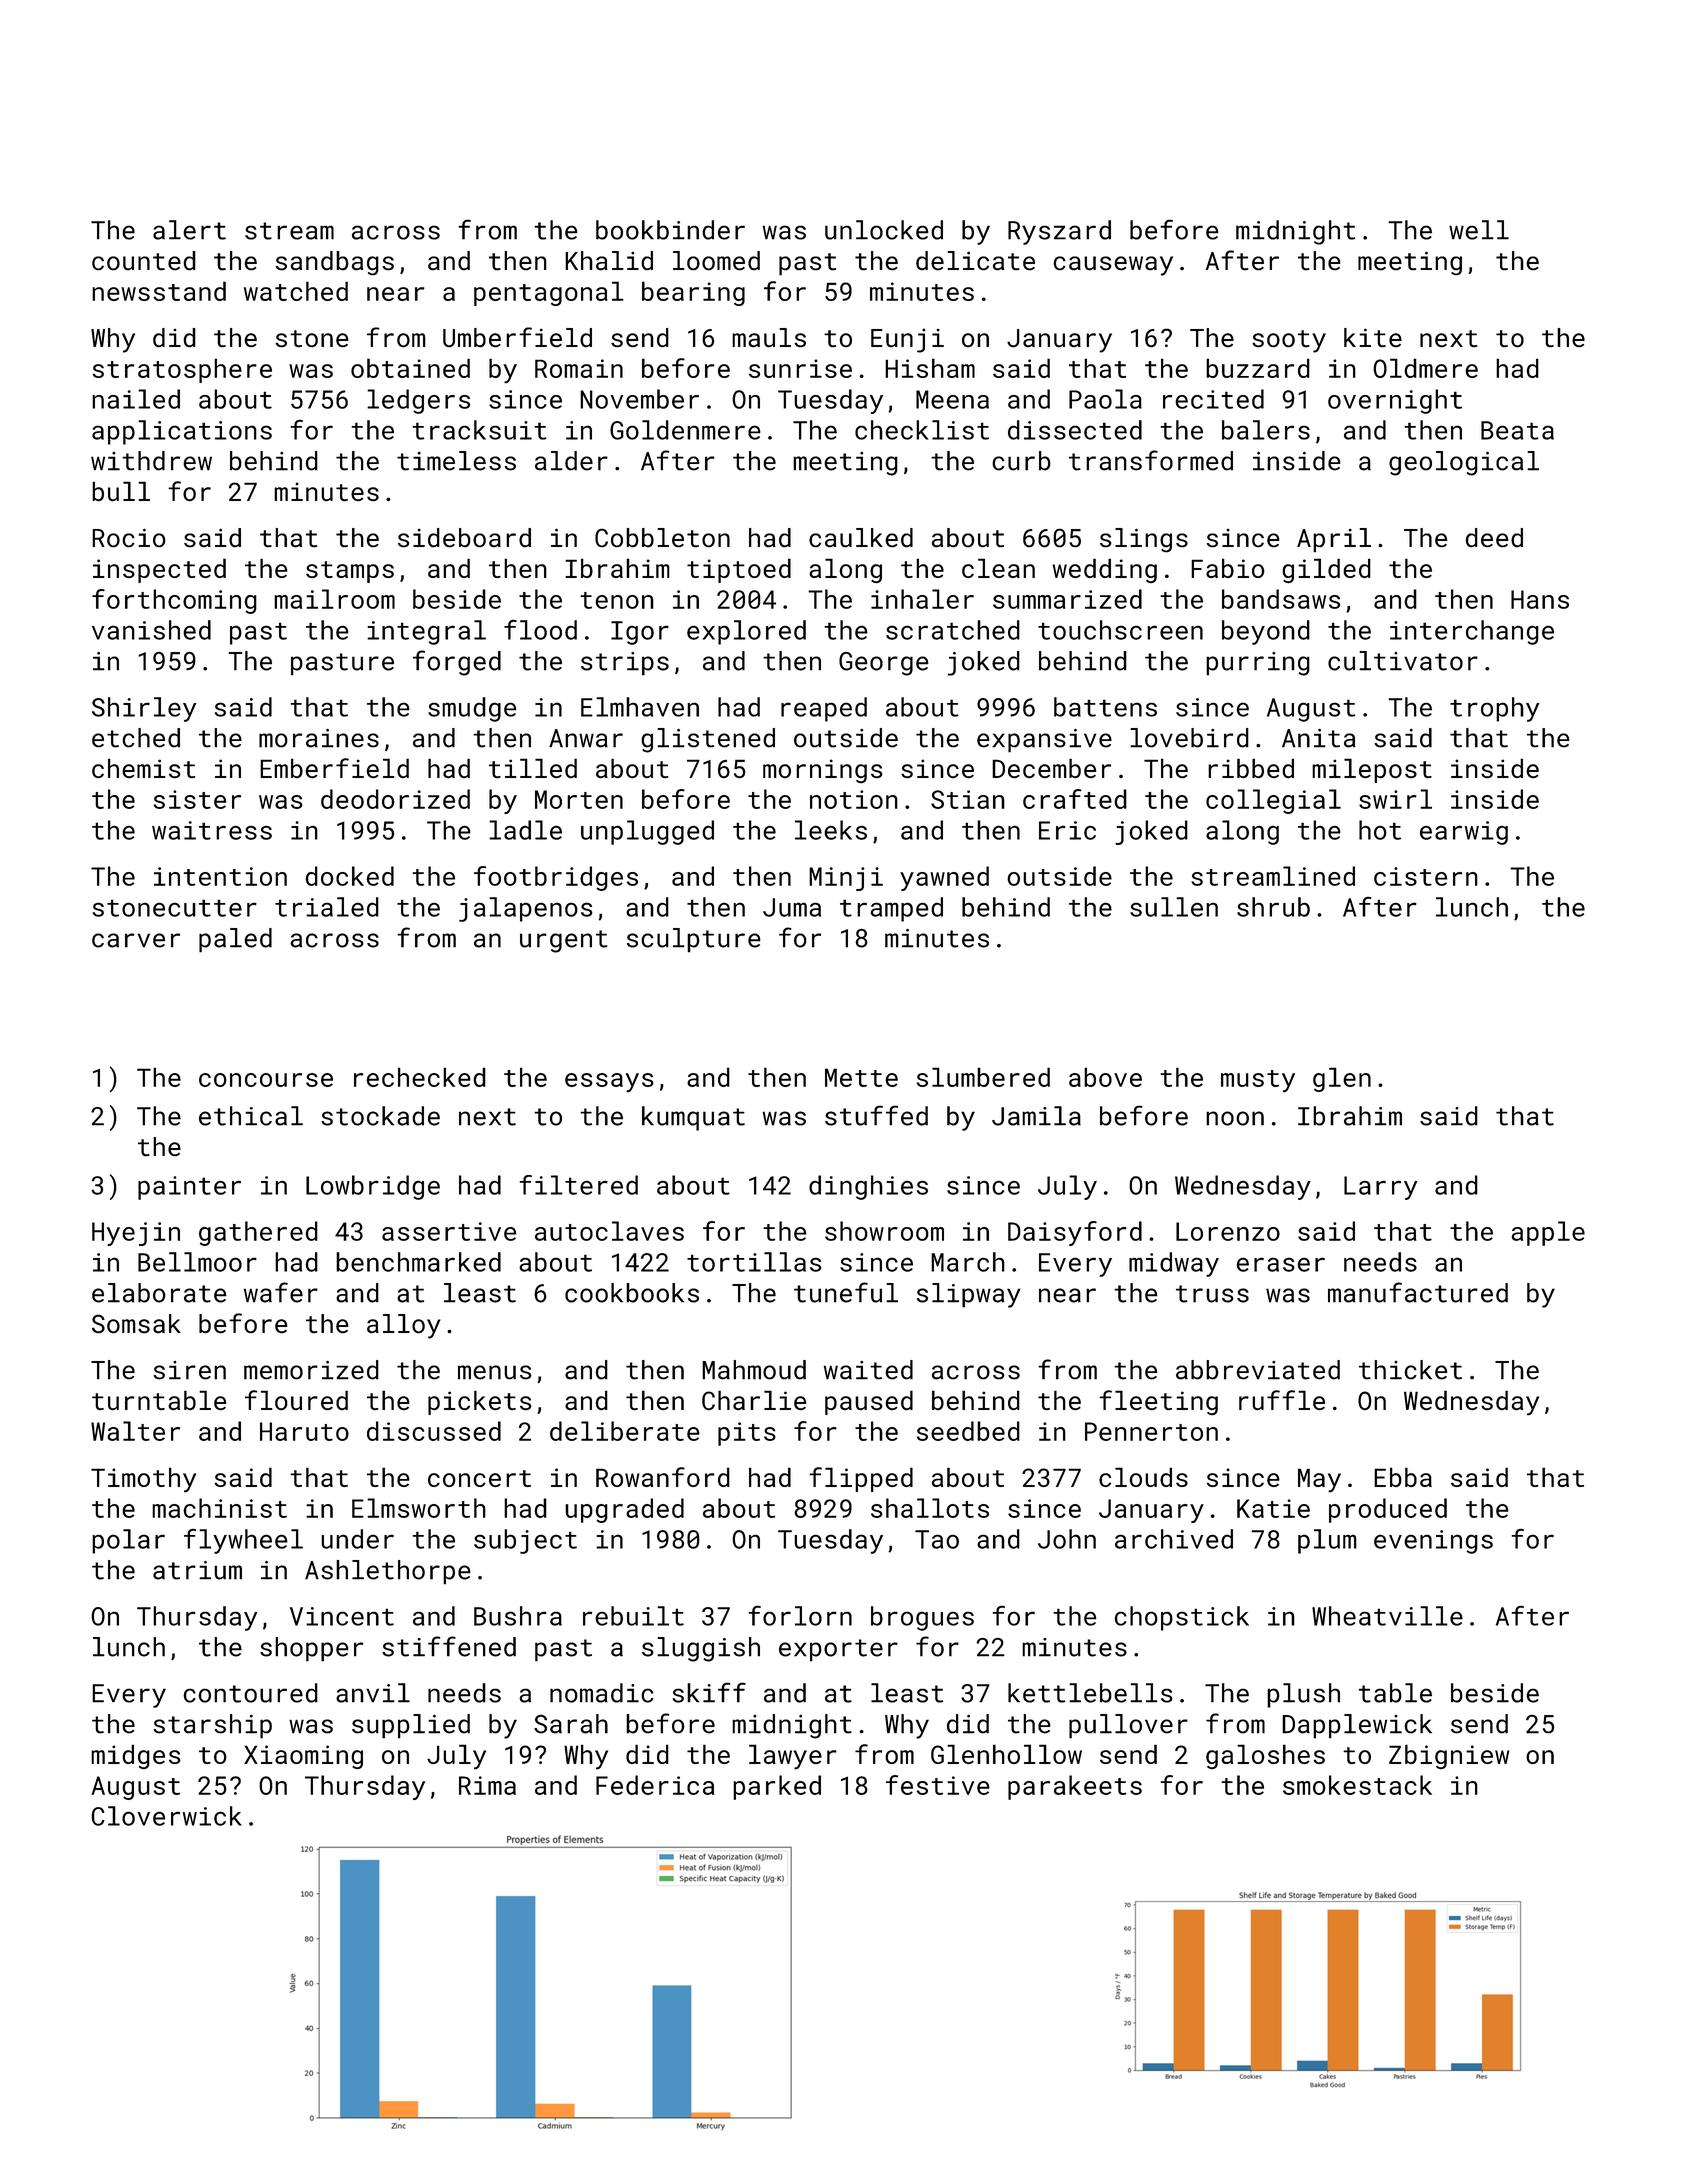 The height and width of the image is (2178, 1683). I want to click on Rima, so click(487, 1785).
